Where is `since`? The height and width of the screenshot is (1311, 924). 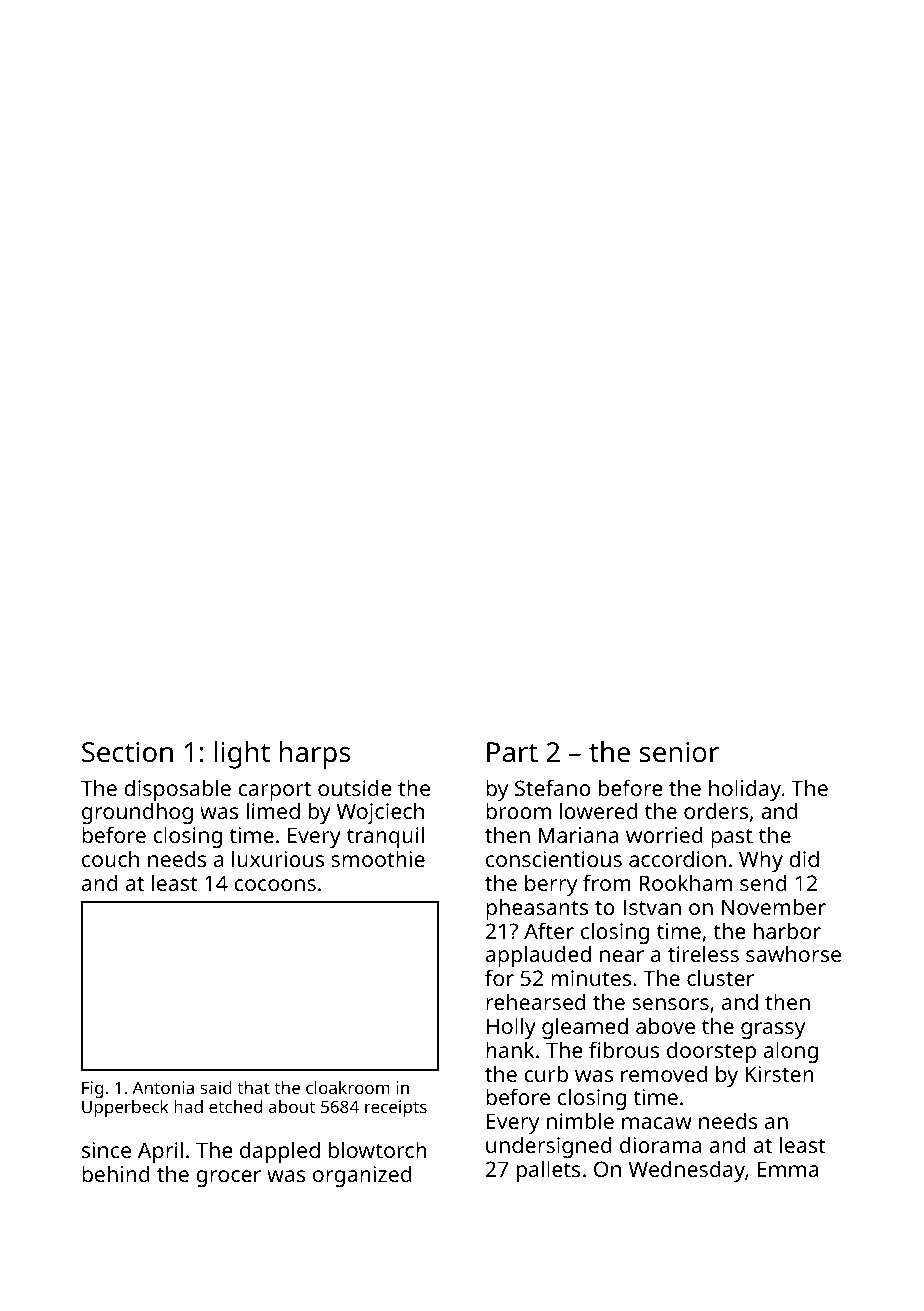 since is located at coordinates (106, 1150).
